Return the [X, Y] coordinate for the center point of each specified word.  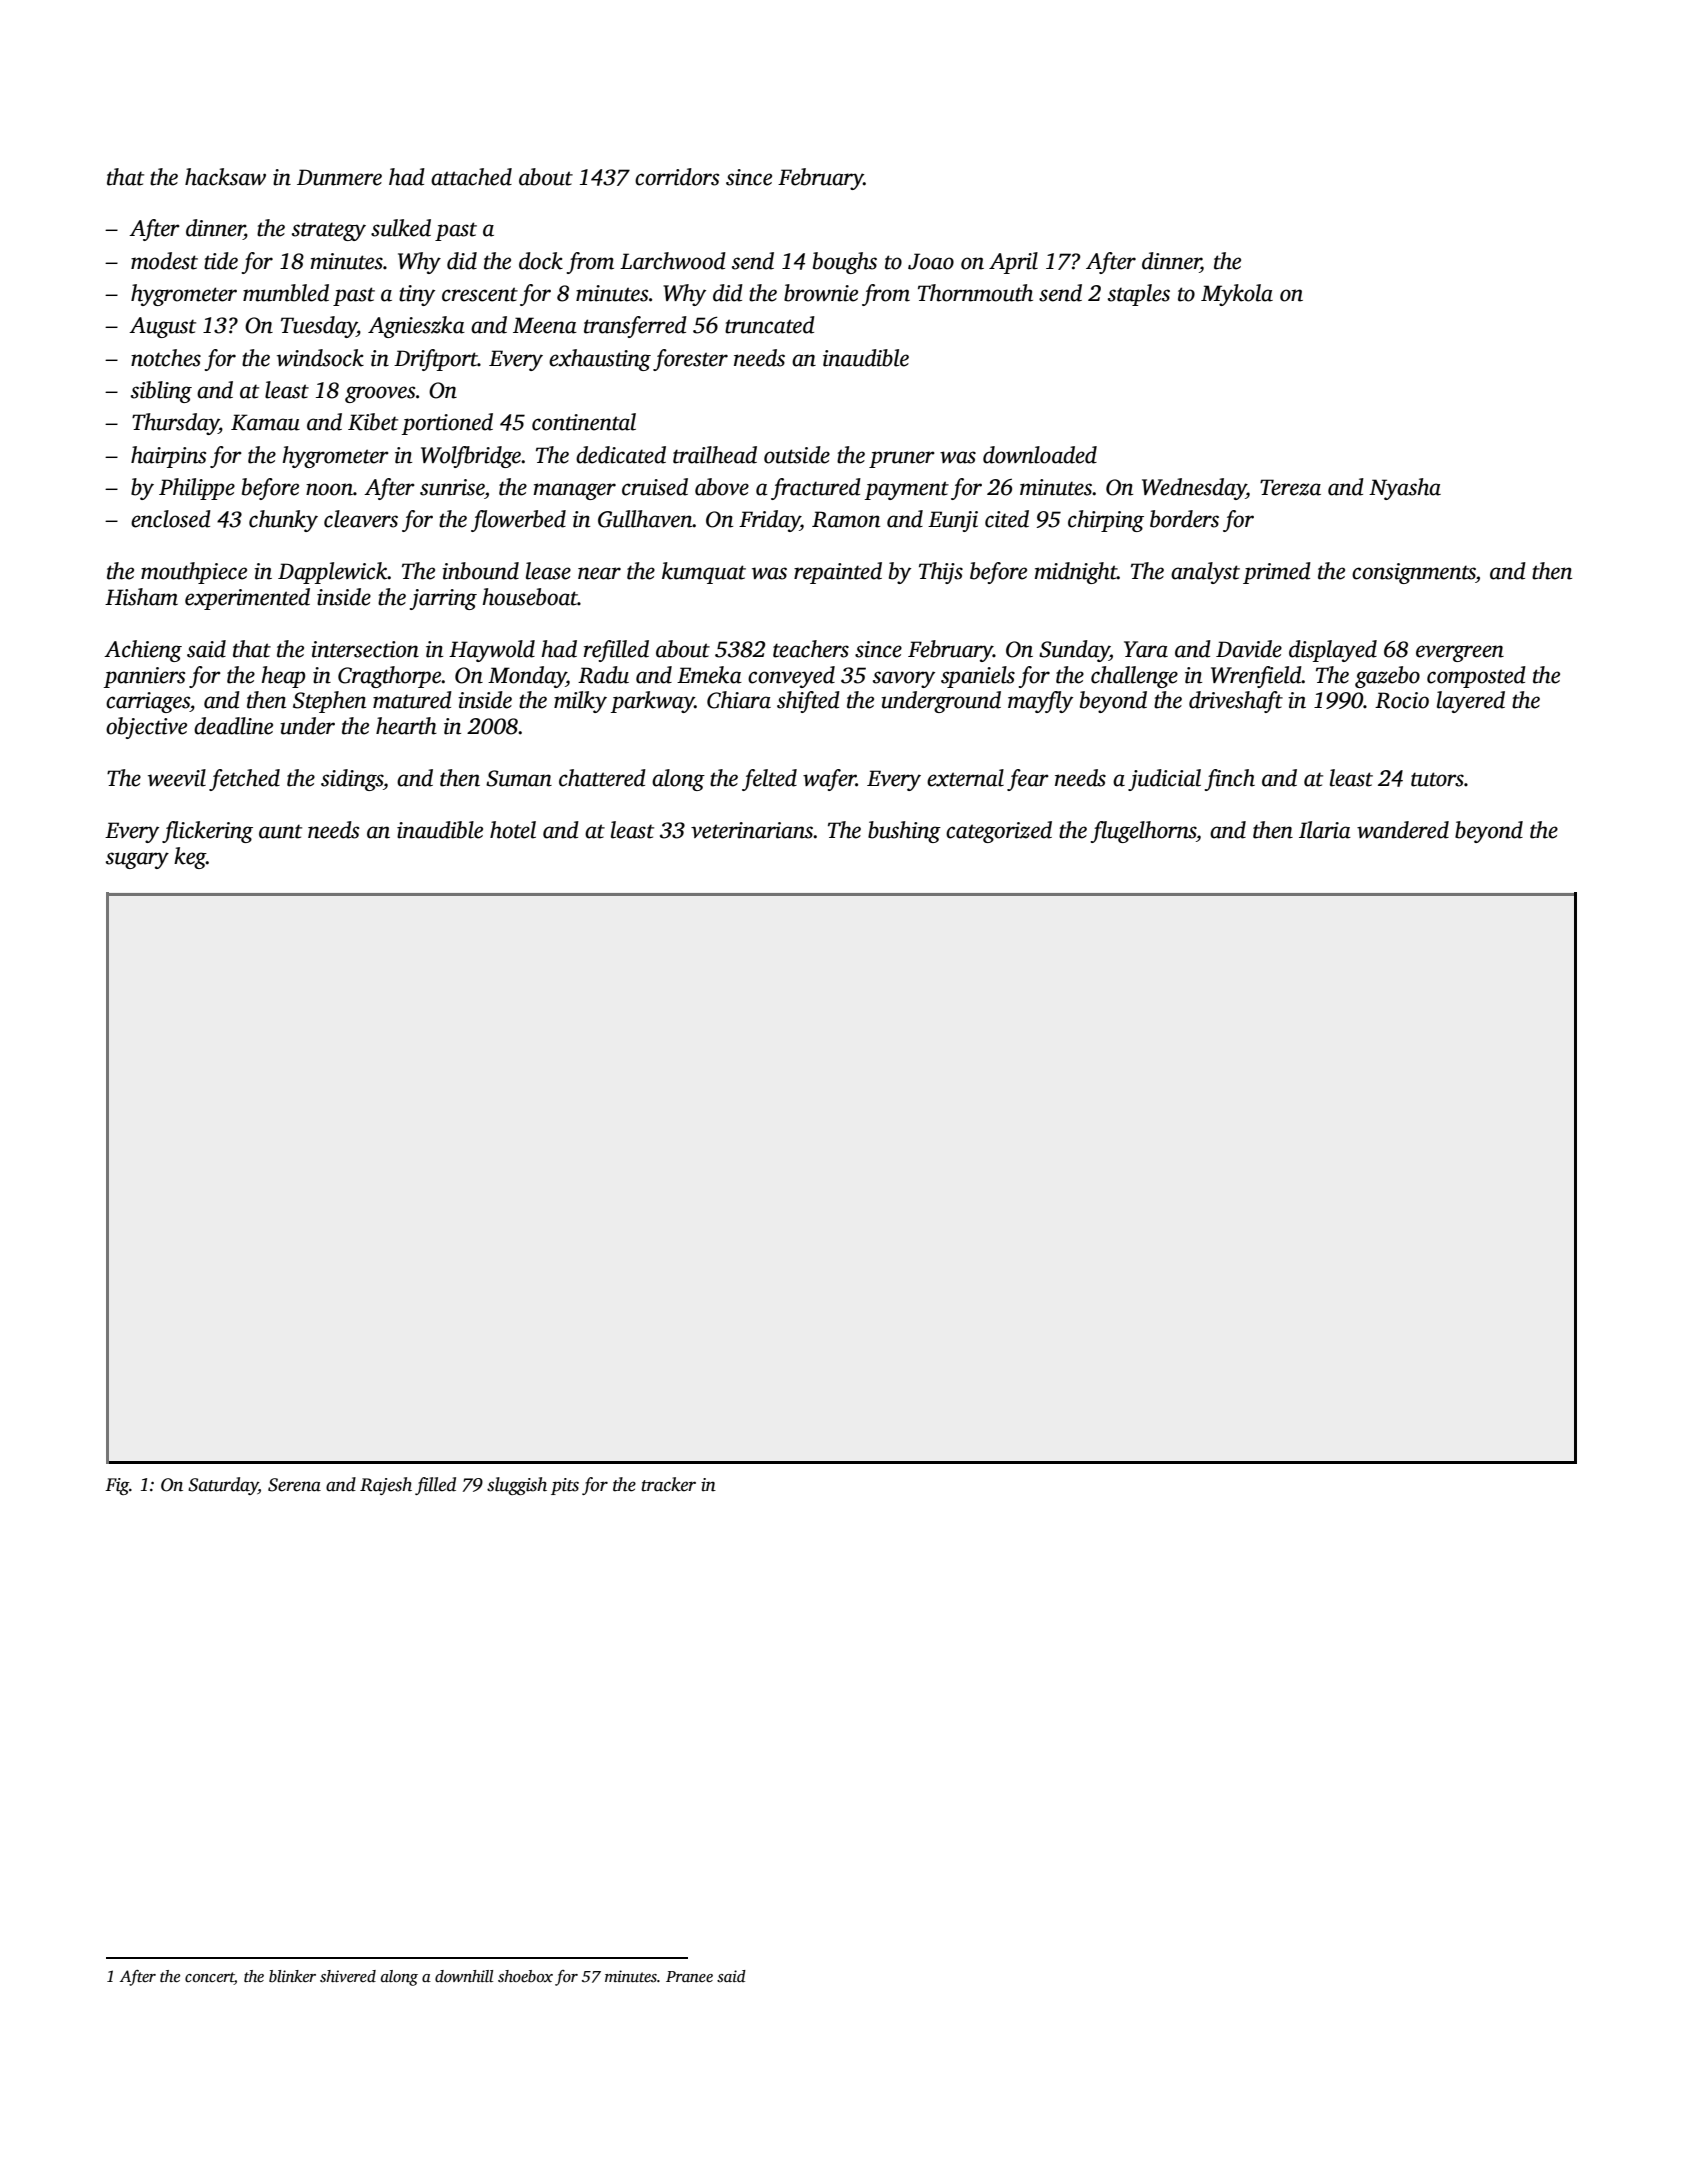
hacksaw [225, 177]
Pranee [689, 1976]
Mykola [1237, 295]
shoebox [525, 1976]
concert [209, 1978]
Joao [931, 261]
